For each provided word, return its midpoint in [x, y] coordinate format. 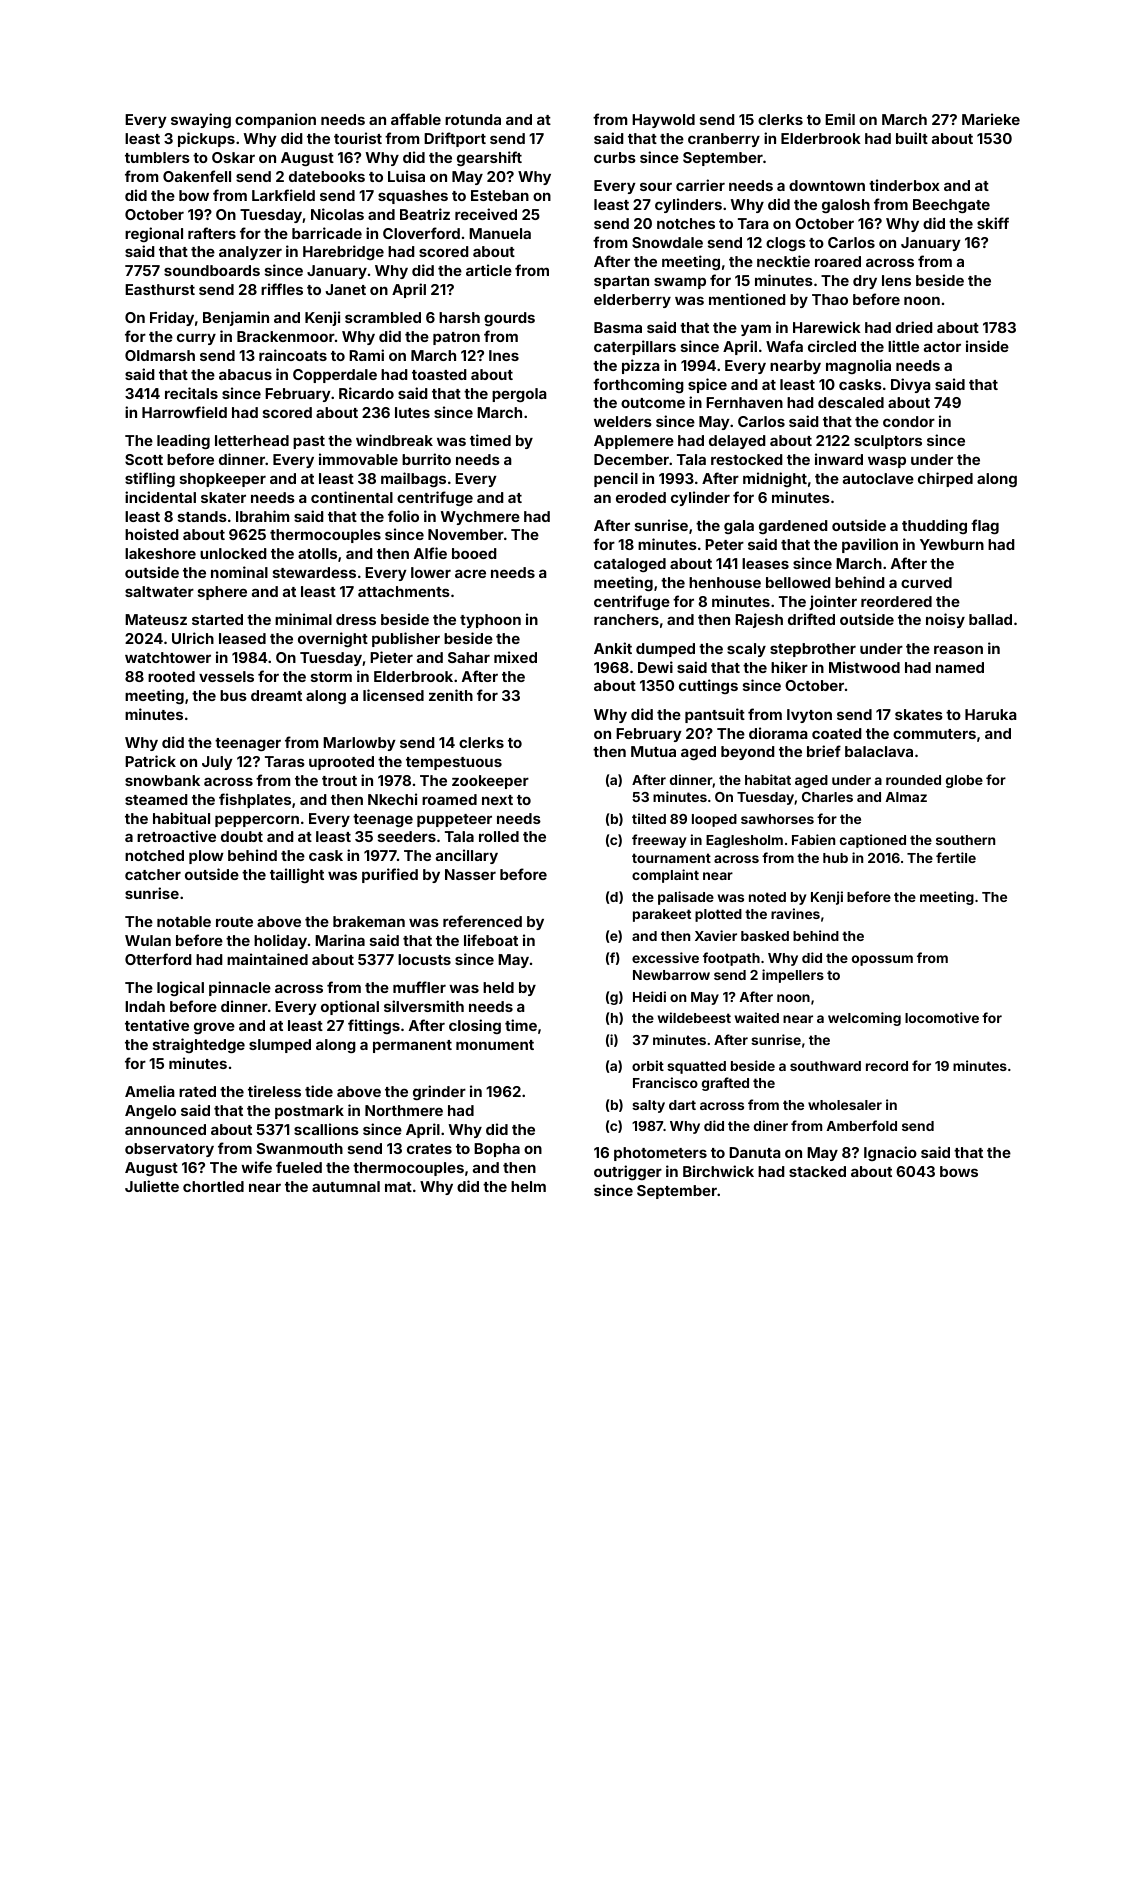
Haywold [663, 121]
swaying [201, 120]
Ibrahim [262, 516]
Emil [840, 119]
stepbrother [813, 650]
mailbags [413, 479]
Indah [145, 1006]
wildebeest [694, 1017]
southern [965, 840]
